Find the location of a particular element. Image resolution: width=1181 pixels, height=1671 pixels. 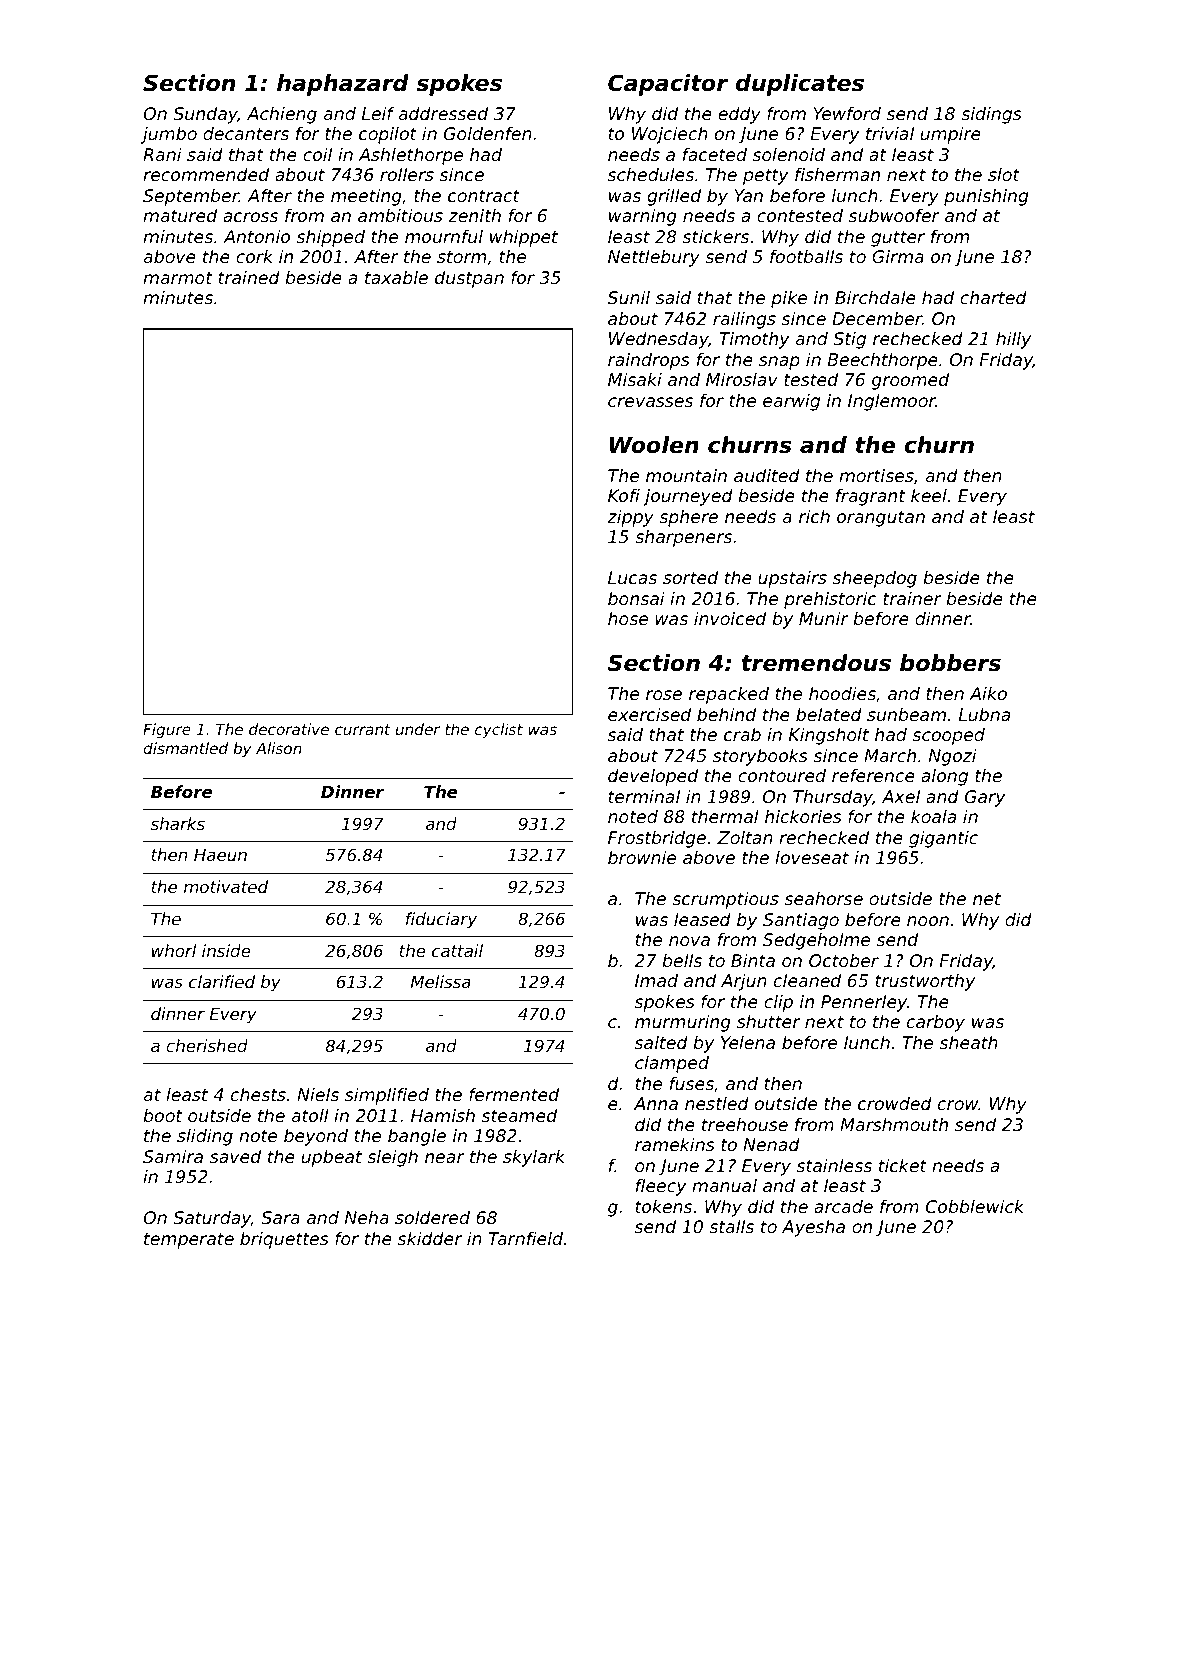

keel is located at coordinates (929, 495).
